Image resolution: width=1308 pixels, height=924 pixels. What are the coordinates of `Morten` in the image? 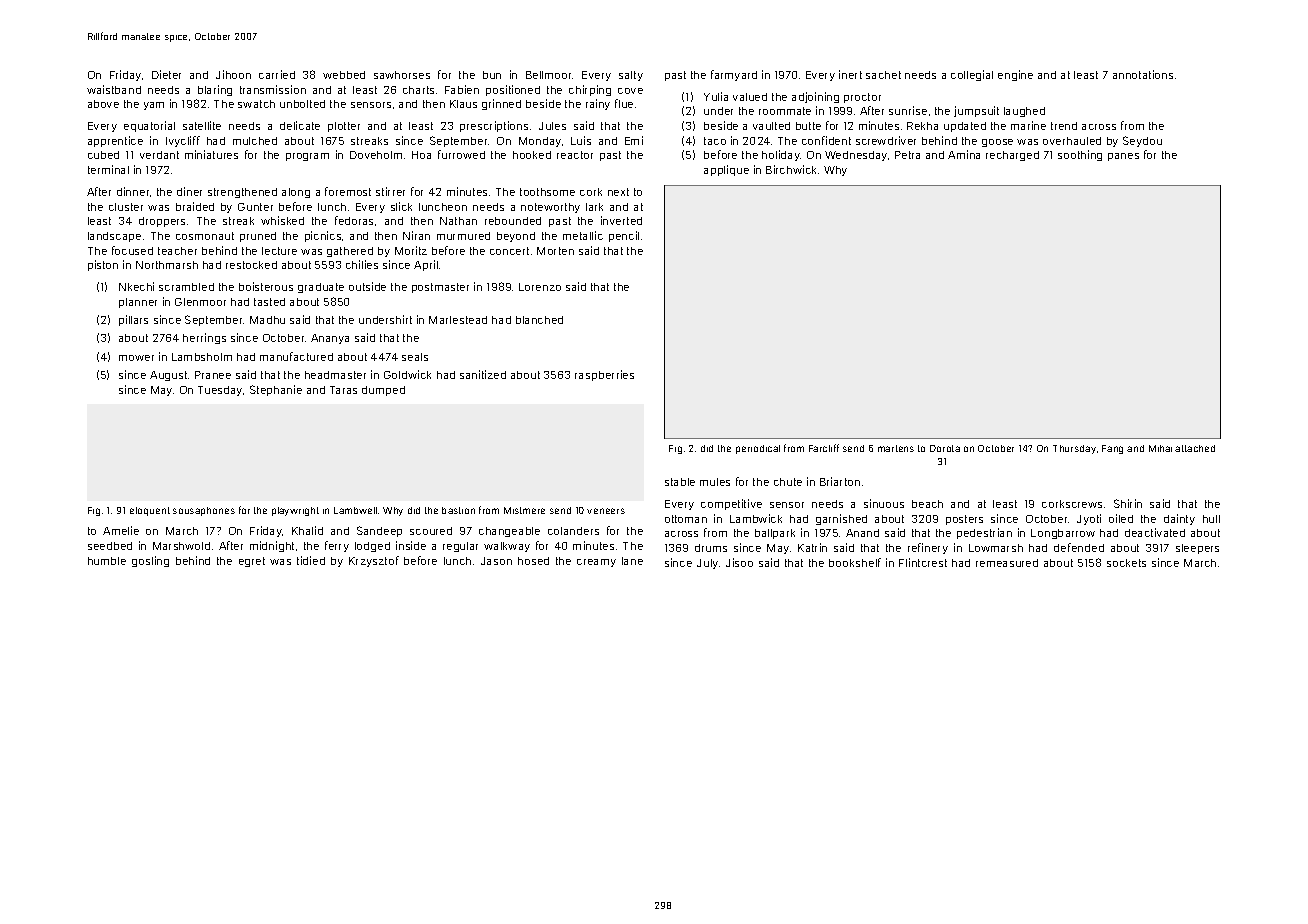 It's located at (555, 251).
